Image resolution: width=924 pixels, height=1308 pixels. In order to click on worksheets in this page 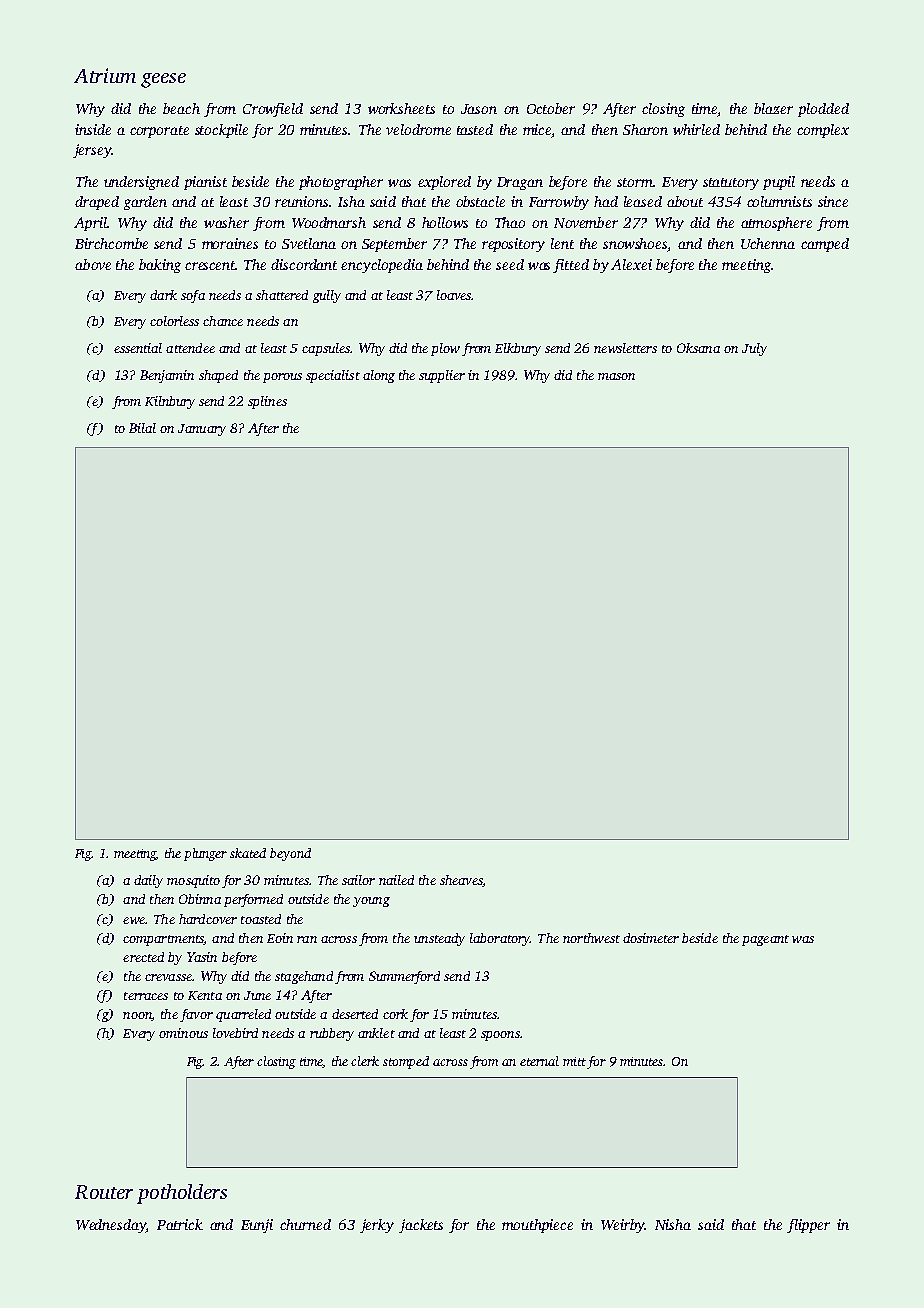, I will do `click(401, 108)`.
